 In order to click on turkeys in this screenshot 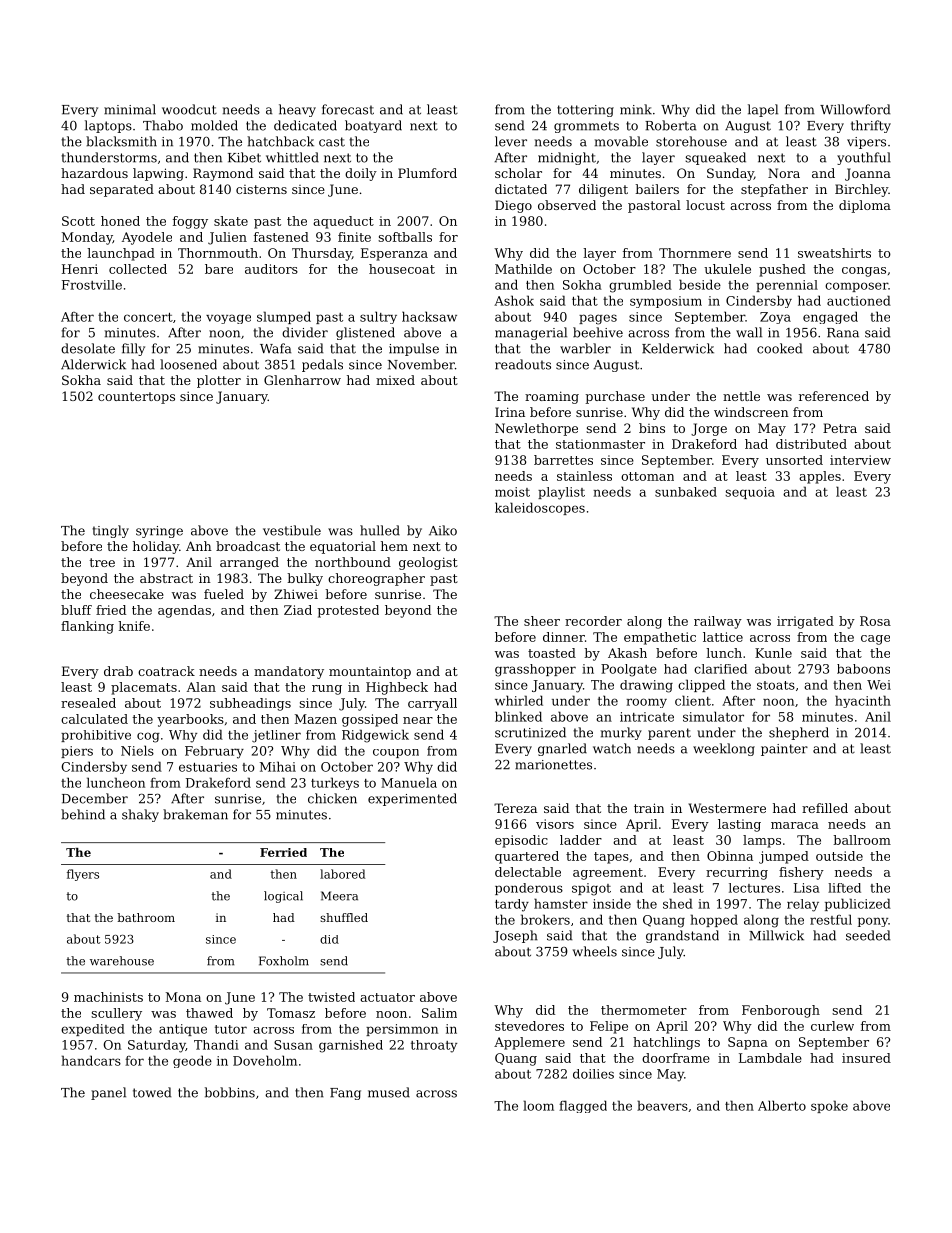, I will do `click(335, 783)`.
